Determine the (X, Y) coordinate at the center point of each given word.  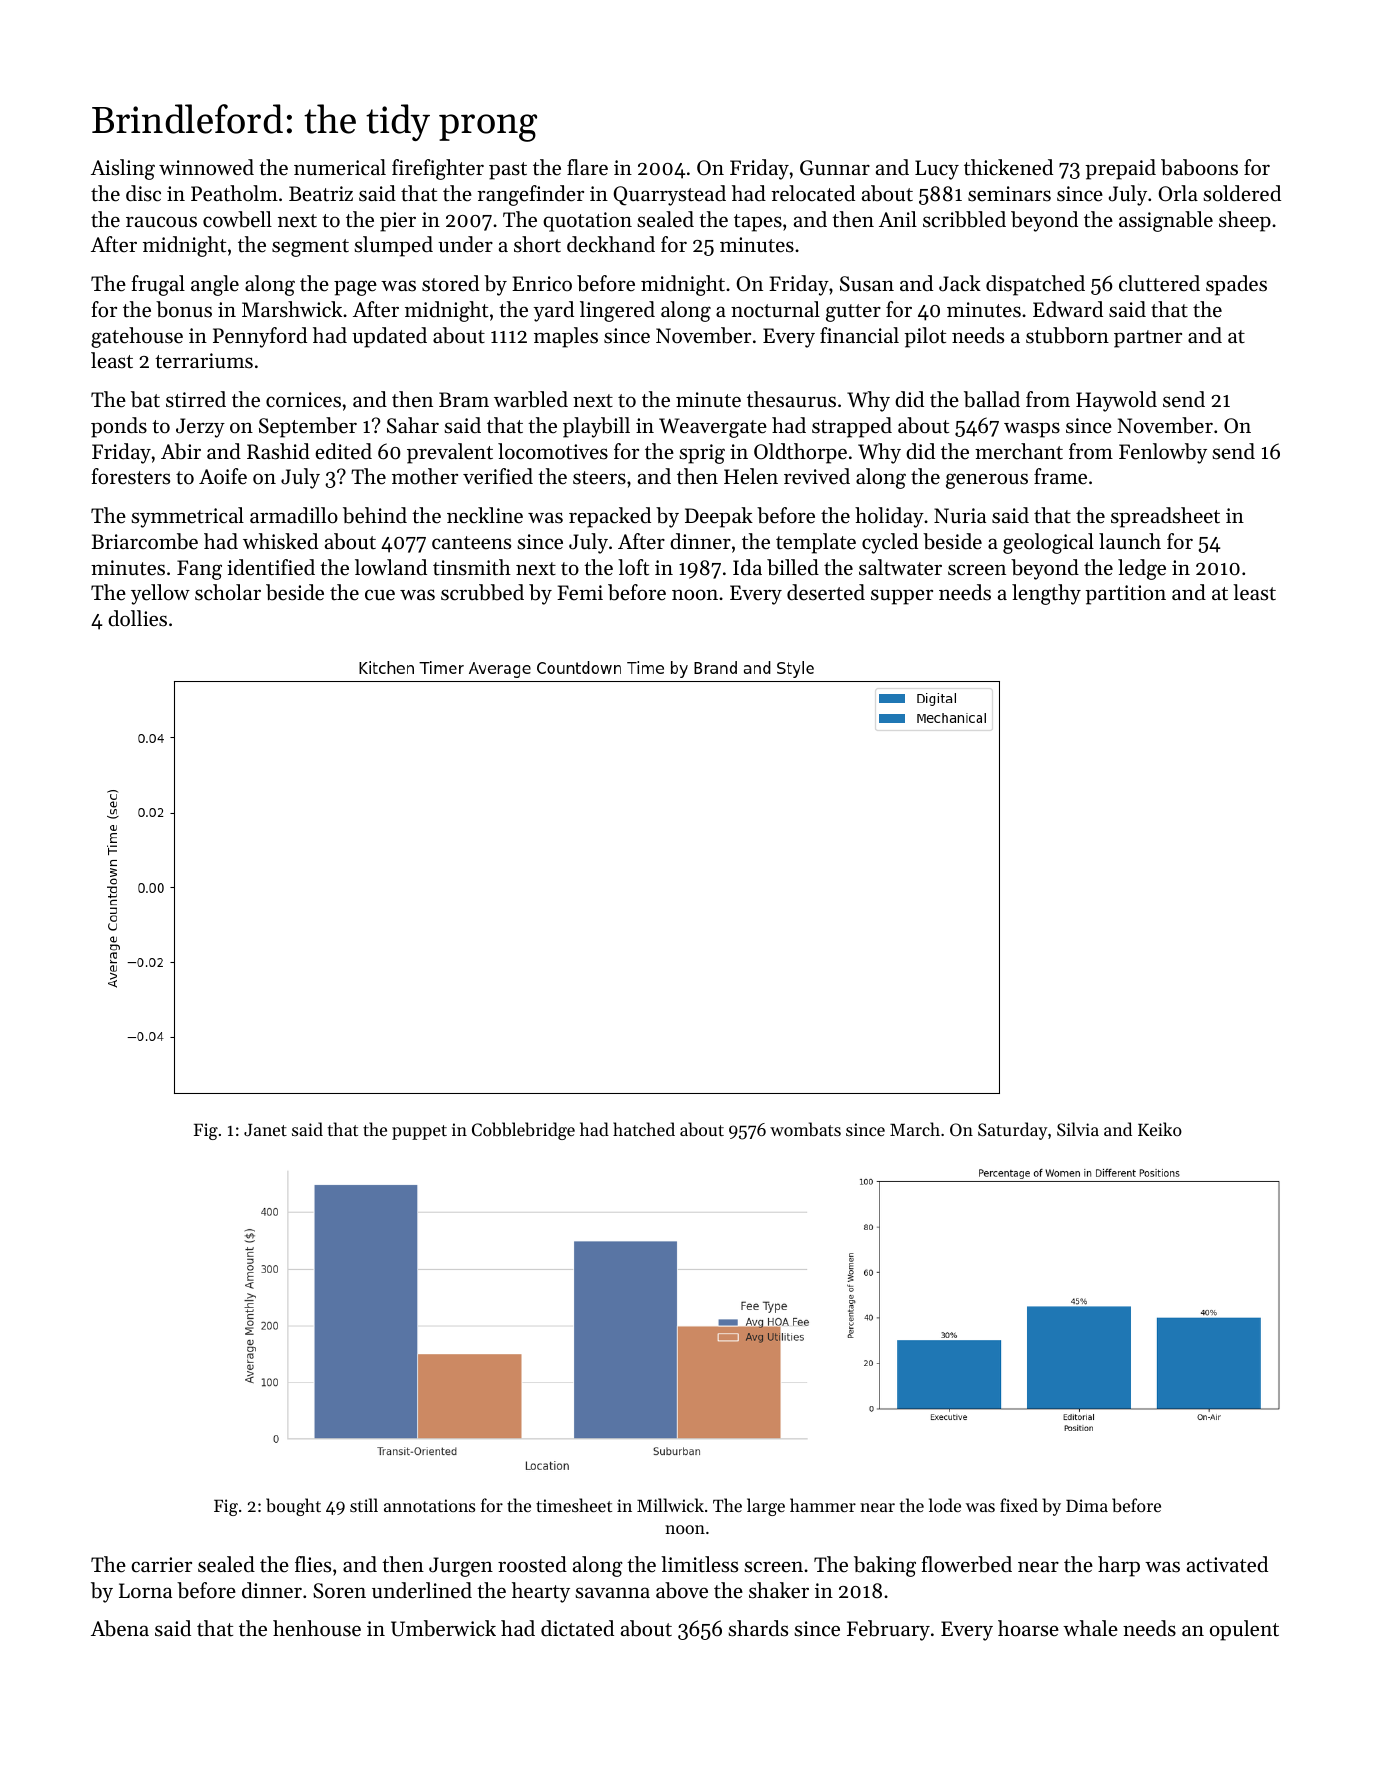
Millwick (670, 1505)
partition (1125, 595)
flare (587, 167)
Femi (580, 593)
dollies (137, 618)
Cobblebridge (523, 1131)
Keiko (1160, 1129)
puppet (419, 1132)
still (364, 1505)
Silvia (1078, 1129)
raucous (161, 222)
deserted (826, 592)
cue (380, 595)
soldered (1242, 193)
